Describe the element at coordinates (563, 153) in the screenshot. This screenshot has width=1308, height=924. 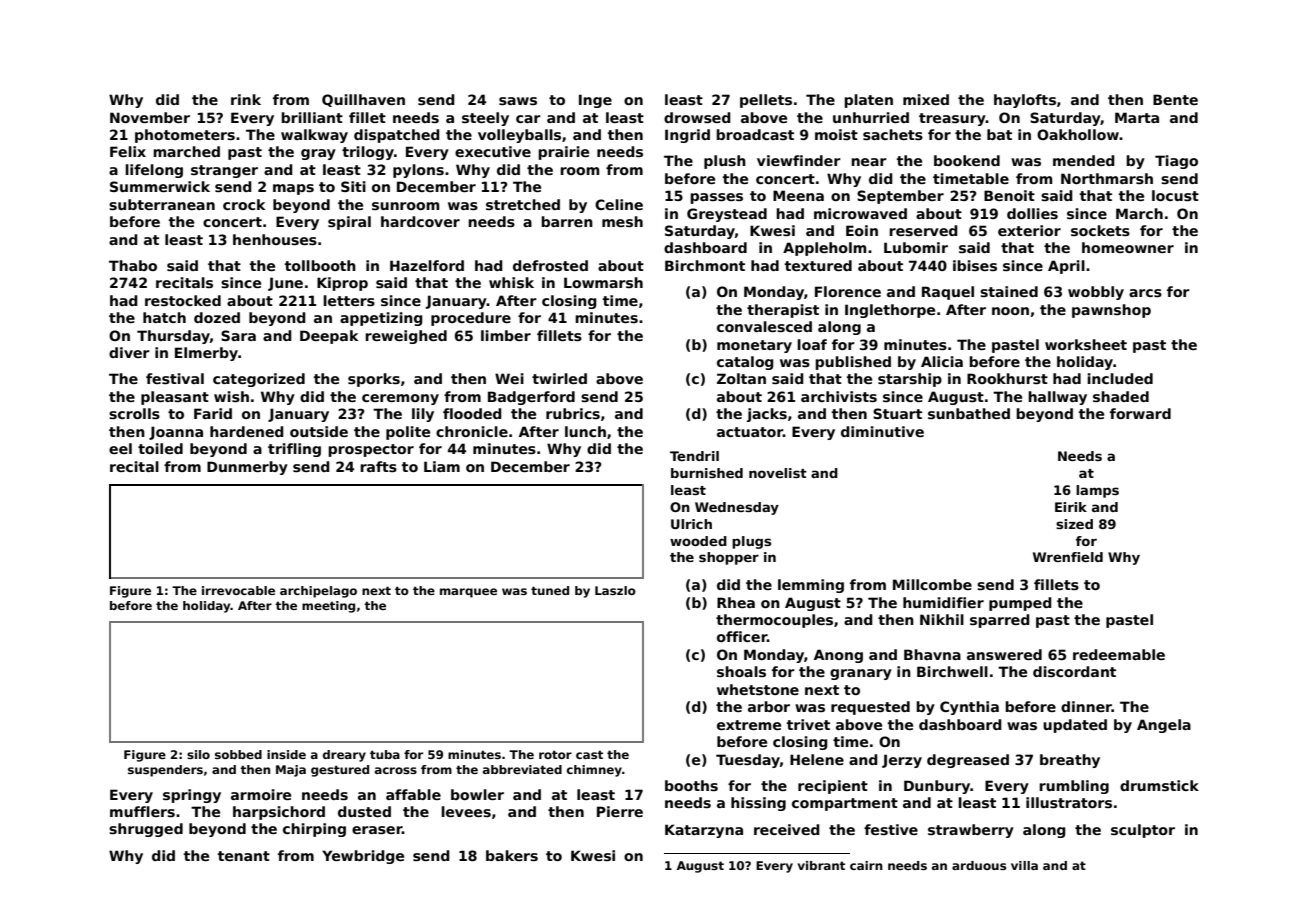
I see `prairie` at that location.
